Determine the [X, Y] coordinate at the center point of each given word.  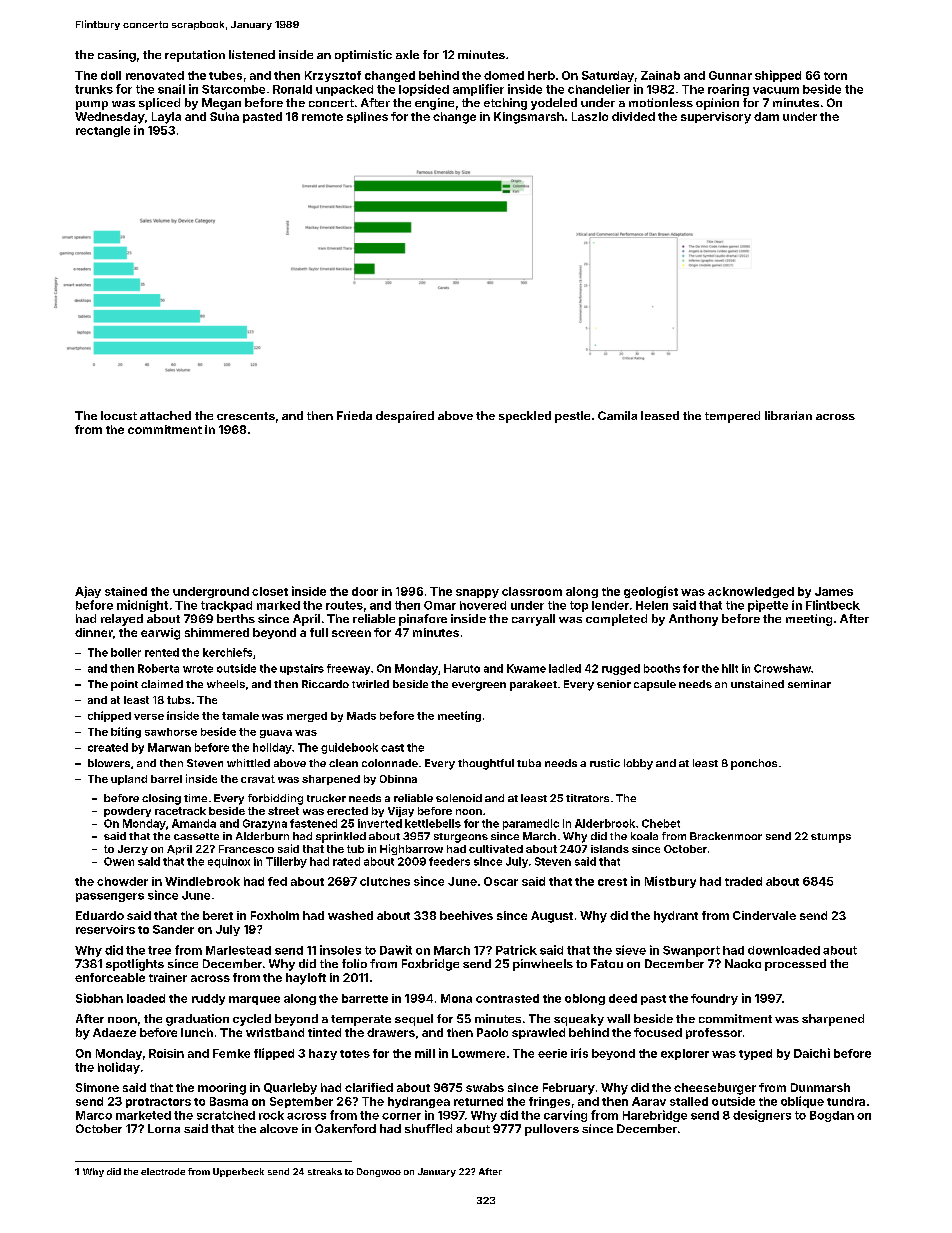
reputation [195, 56]
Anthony [693, 620]
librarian [788, 415]
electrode [163, 1171]
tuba [529, 763]
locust [119, 415]
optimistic [363, 56]
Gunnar [730, 75]
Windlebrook [202, 881]
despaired [405, 417]
